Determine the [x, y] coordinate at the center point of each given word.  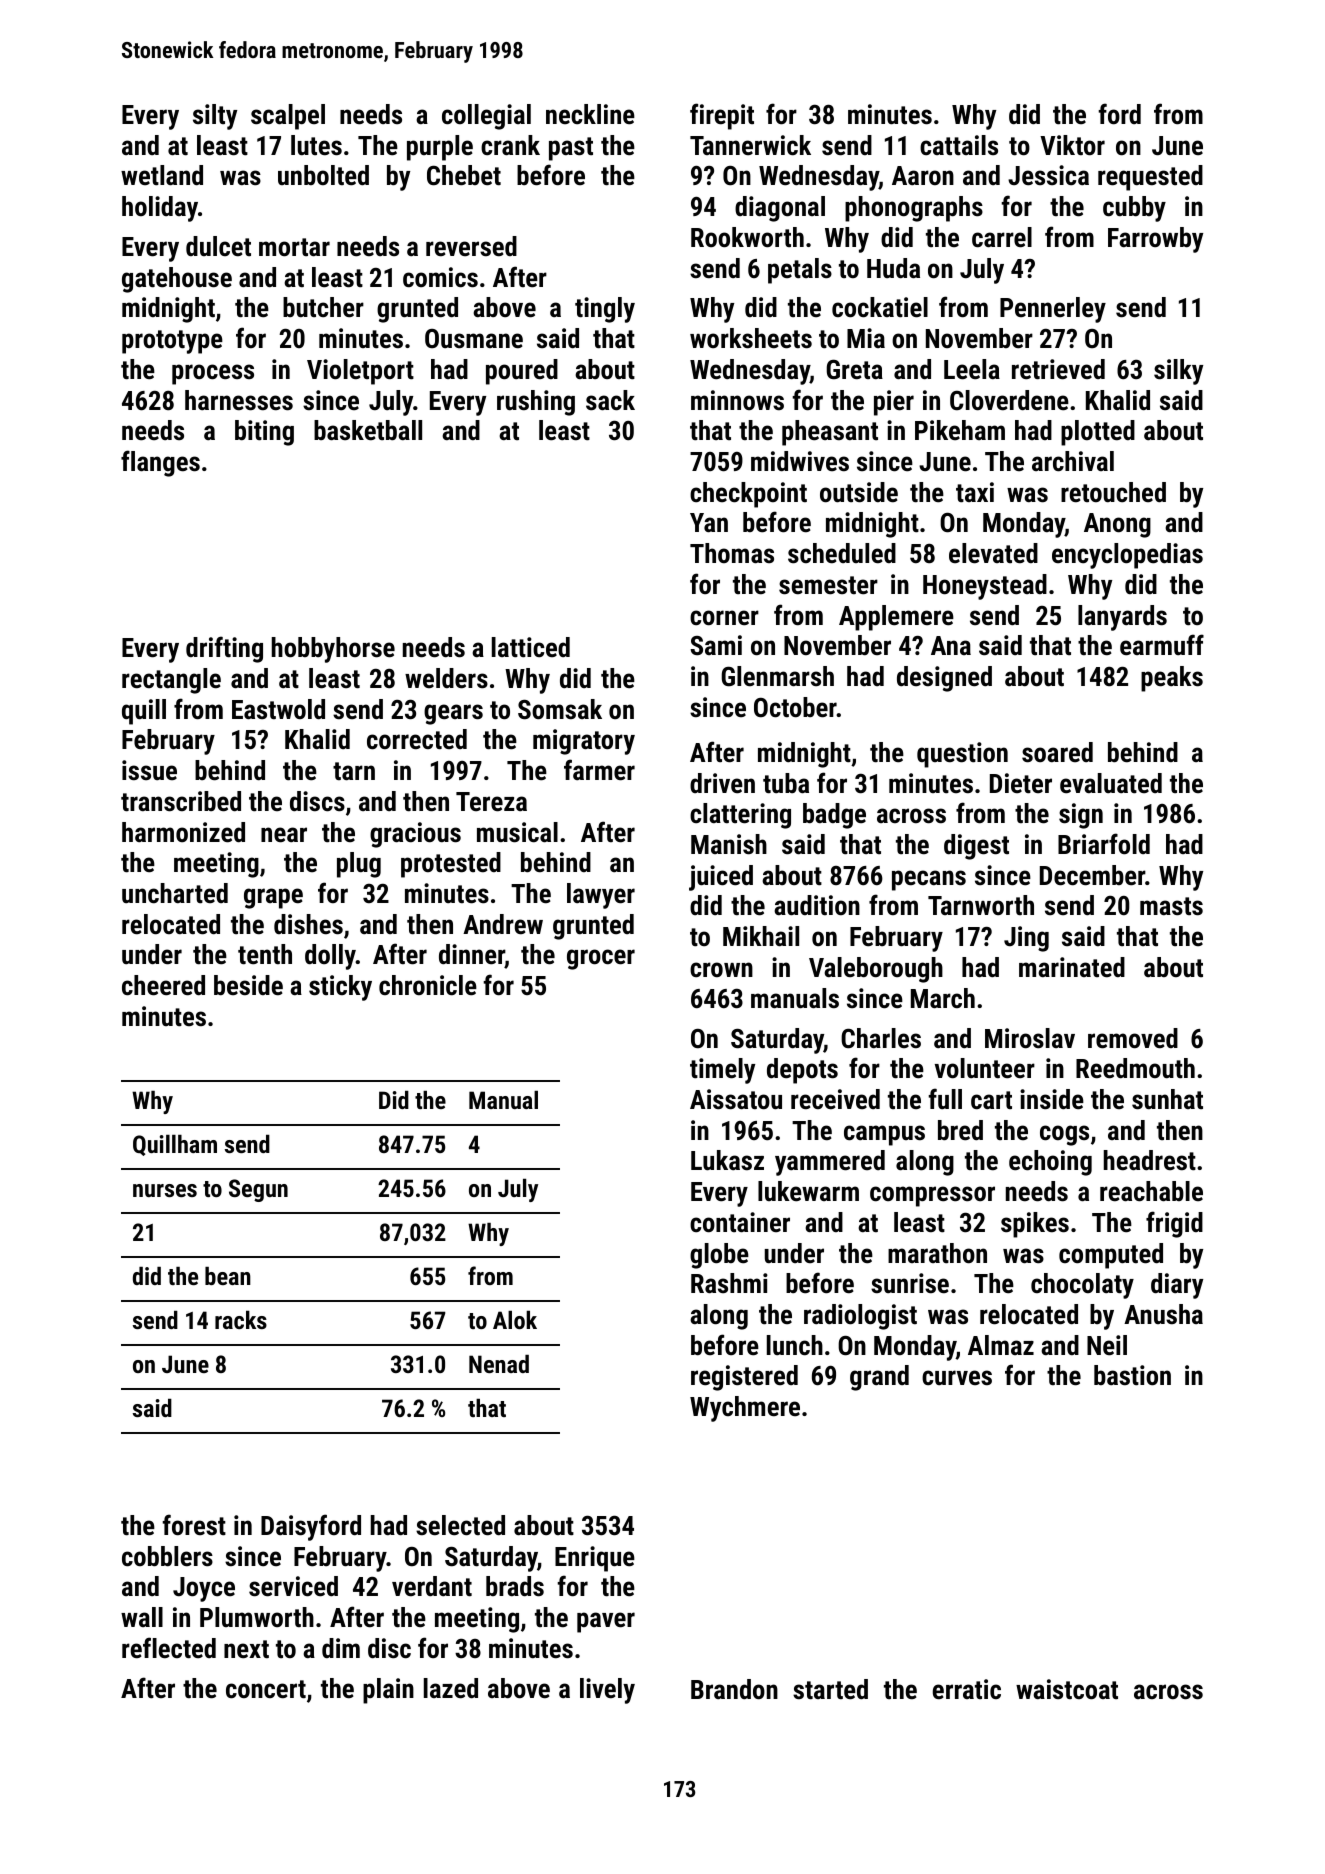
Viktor [1072, 145]
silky [1178, 372]
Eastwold [278, 709]
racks [241, 1319]
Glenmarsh [777, 676]
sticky [340, 988]
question [962, 755]
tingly [605, 310]
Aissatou [736, 1099]
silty [215, 117]
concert [266, 1689]
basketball [368, 430]
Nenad [499, 1364]
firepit [722, 116]
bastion [1132, 1375]
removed [1133, 1038]
